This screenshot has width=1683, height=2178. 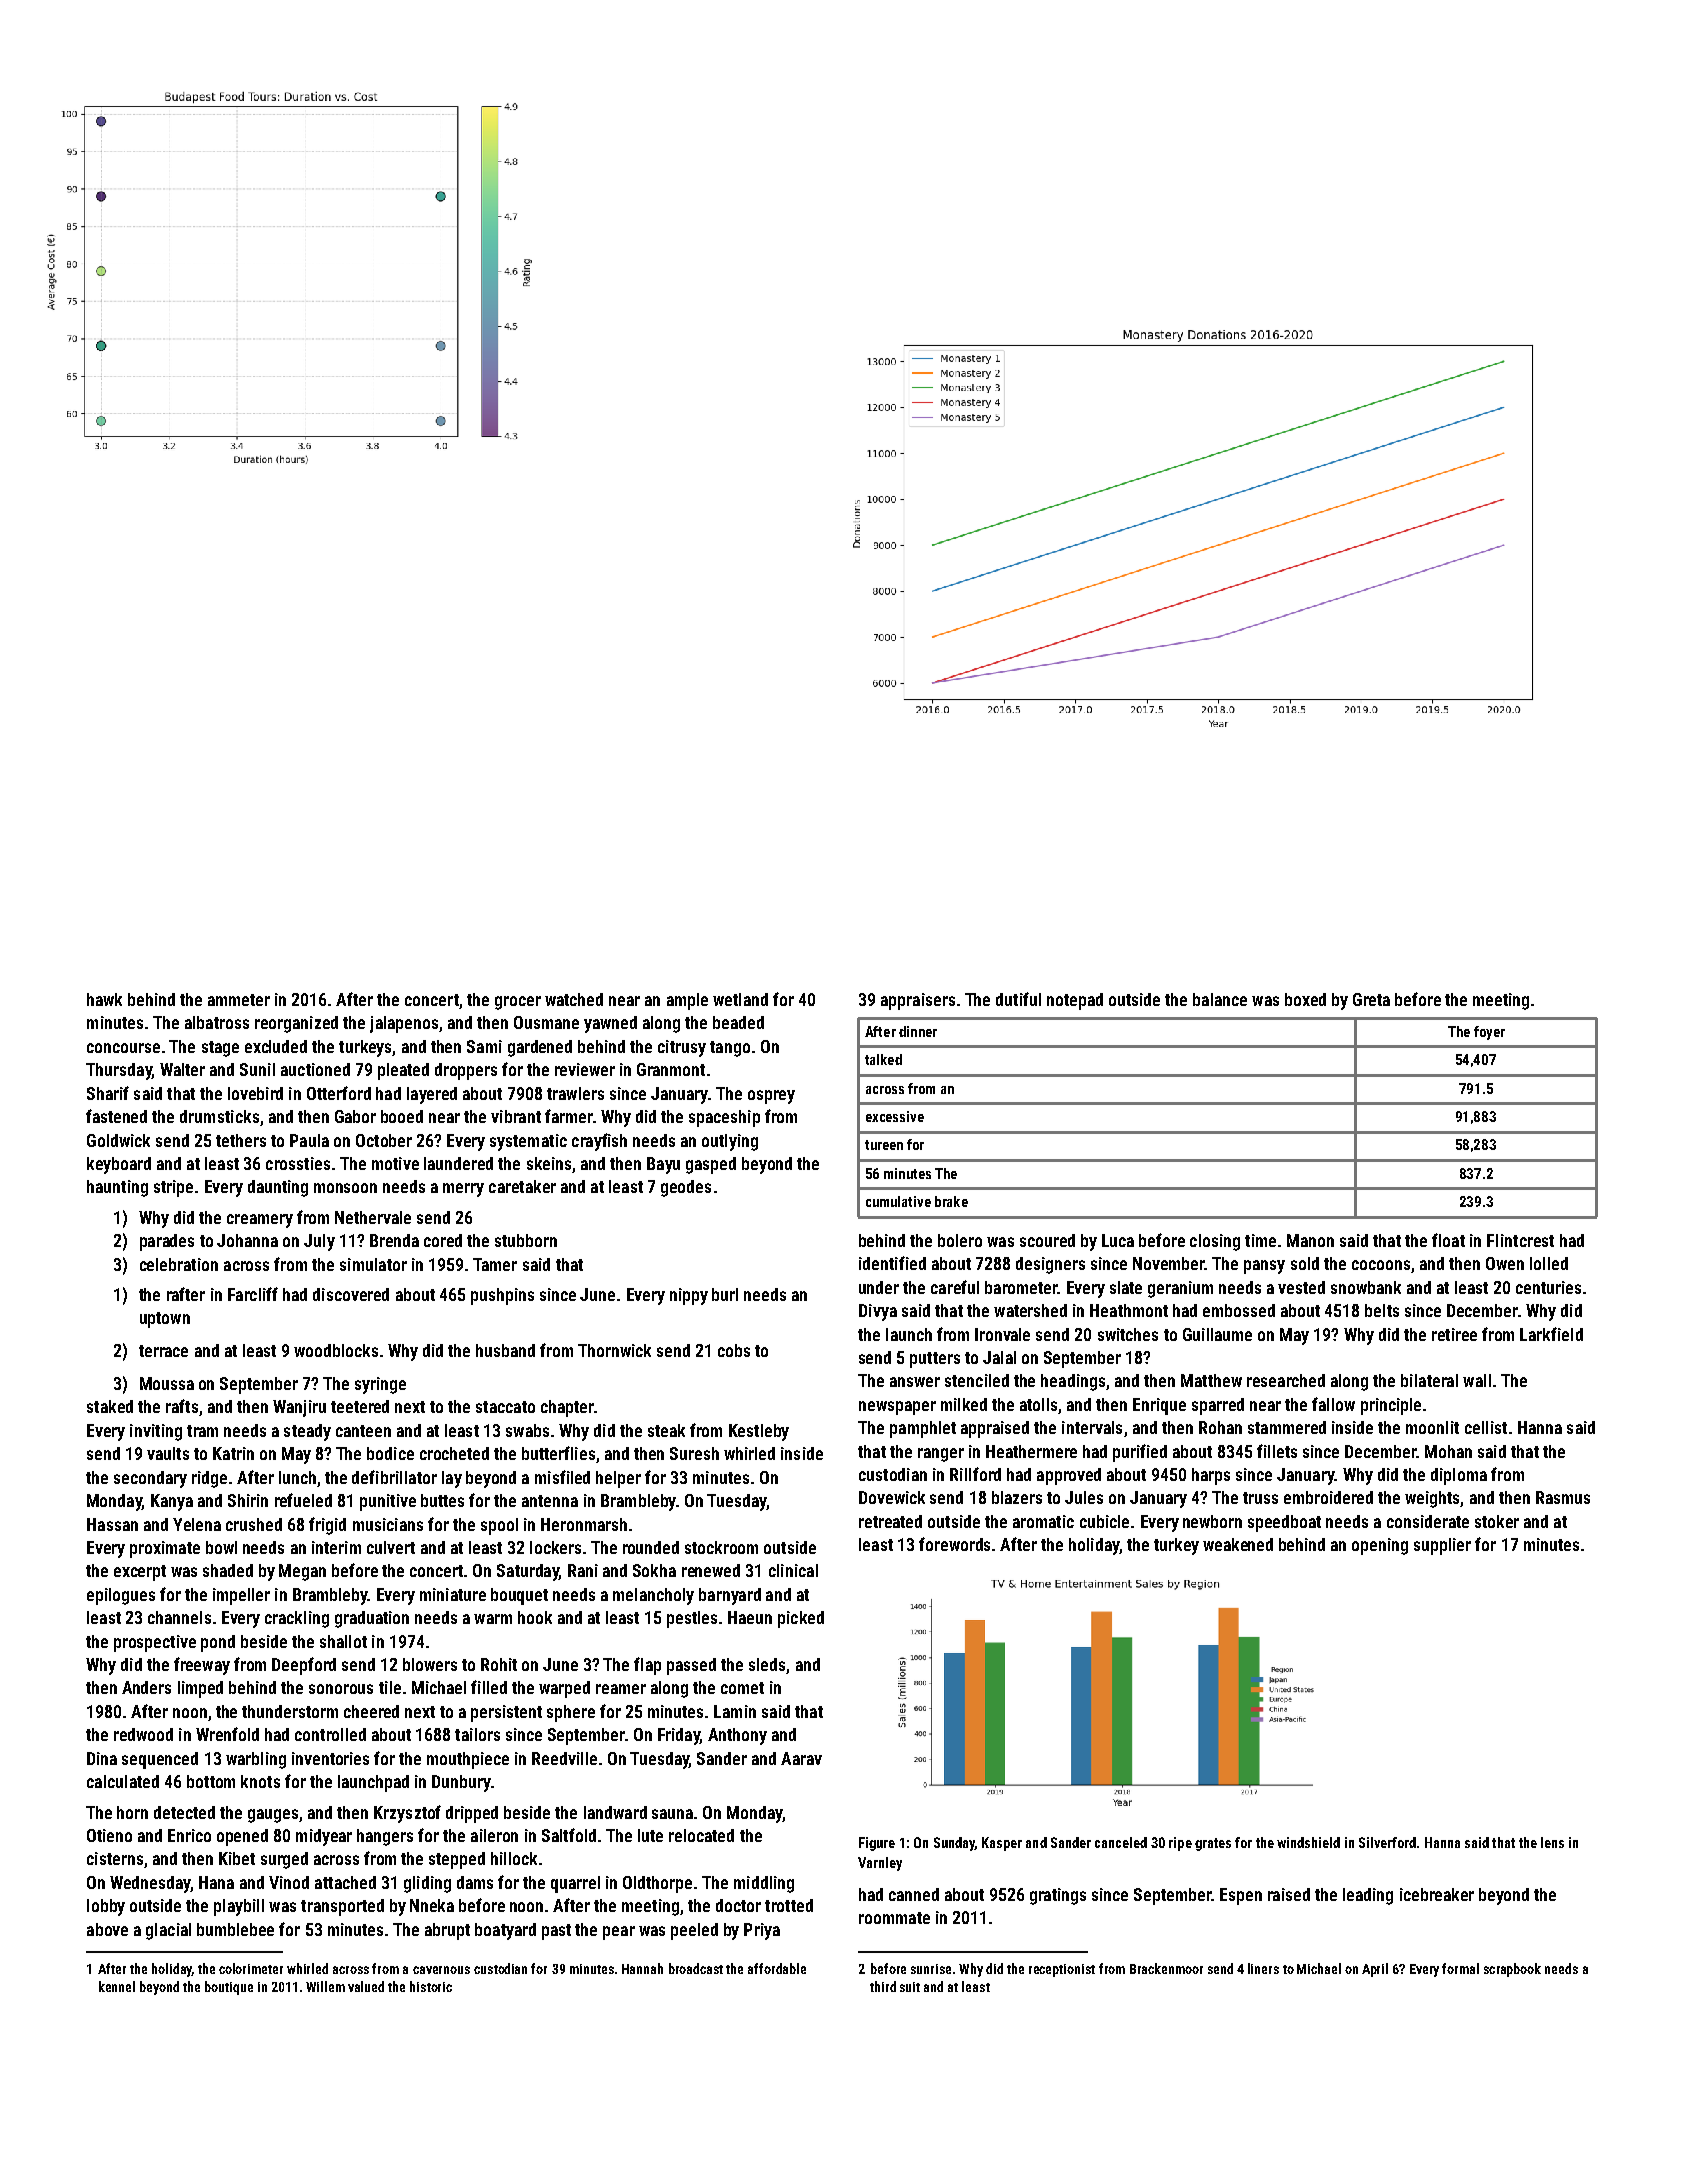 What do you see at coordinates (297, 1477) in the screenshot?
I see `lunch` at bounding box center [297, 1477].
